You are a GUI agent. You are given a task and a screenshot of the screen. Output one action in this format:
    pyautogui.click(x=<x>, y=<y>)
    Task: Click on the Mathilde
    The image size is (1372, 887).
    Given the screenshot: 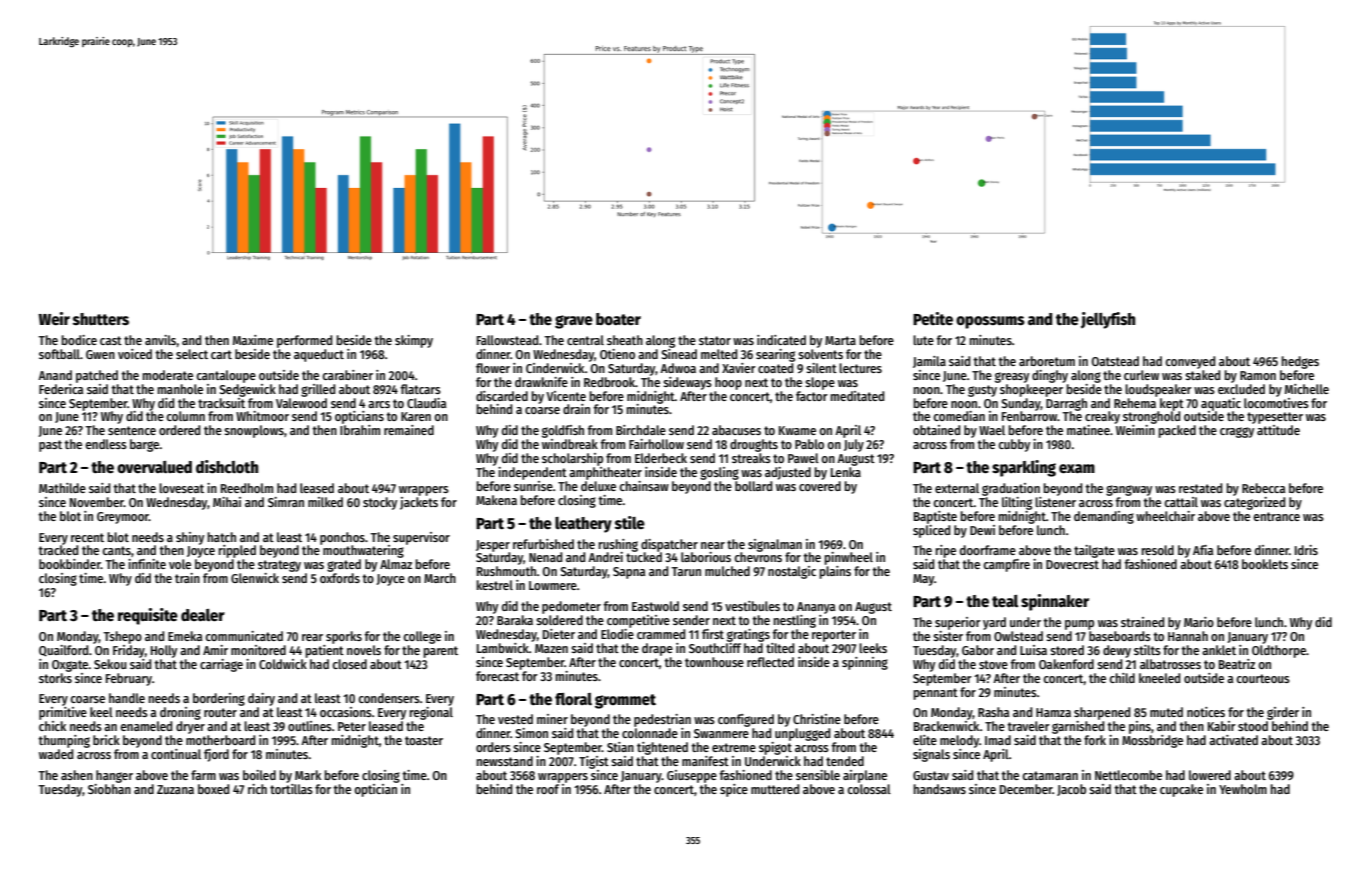 What is the action you would take?
    pyautogui.click(x=62, y=488)
